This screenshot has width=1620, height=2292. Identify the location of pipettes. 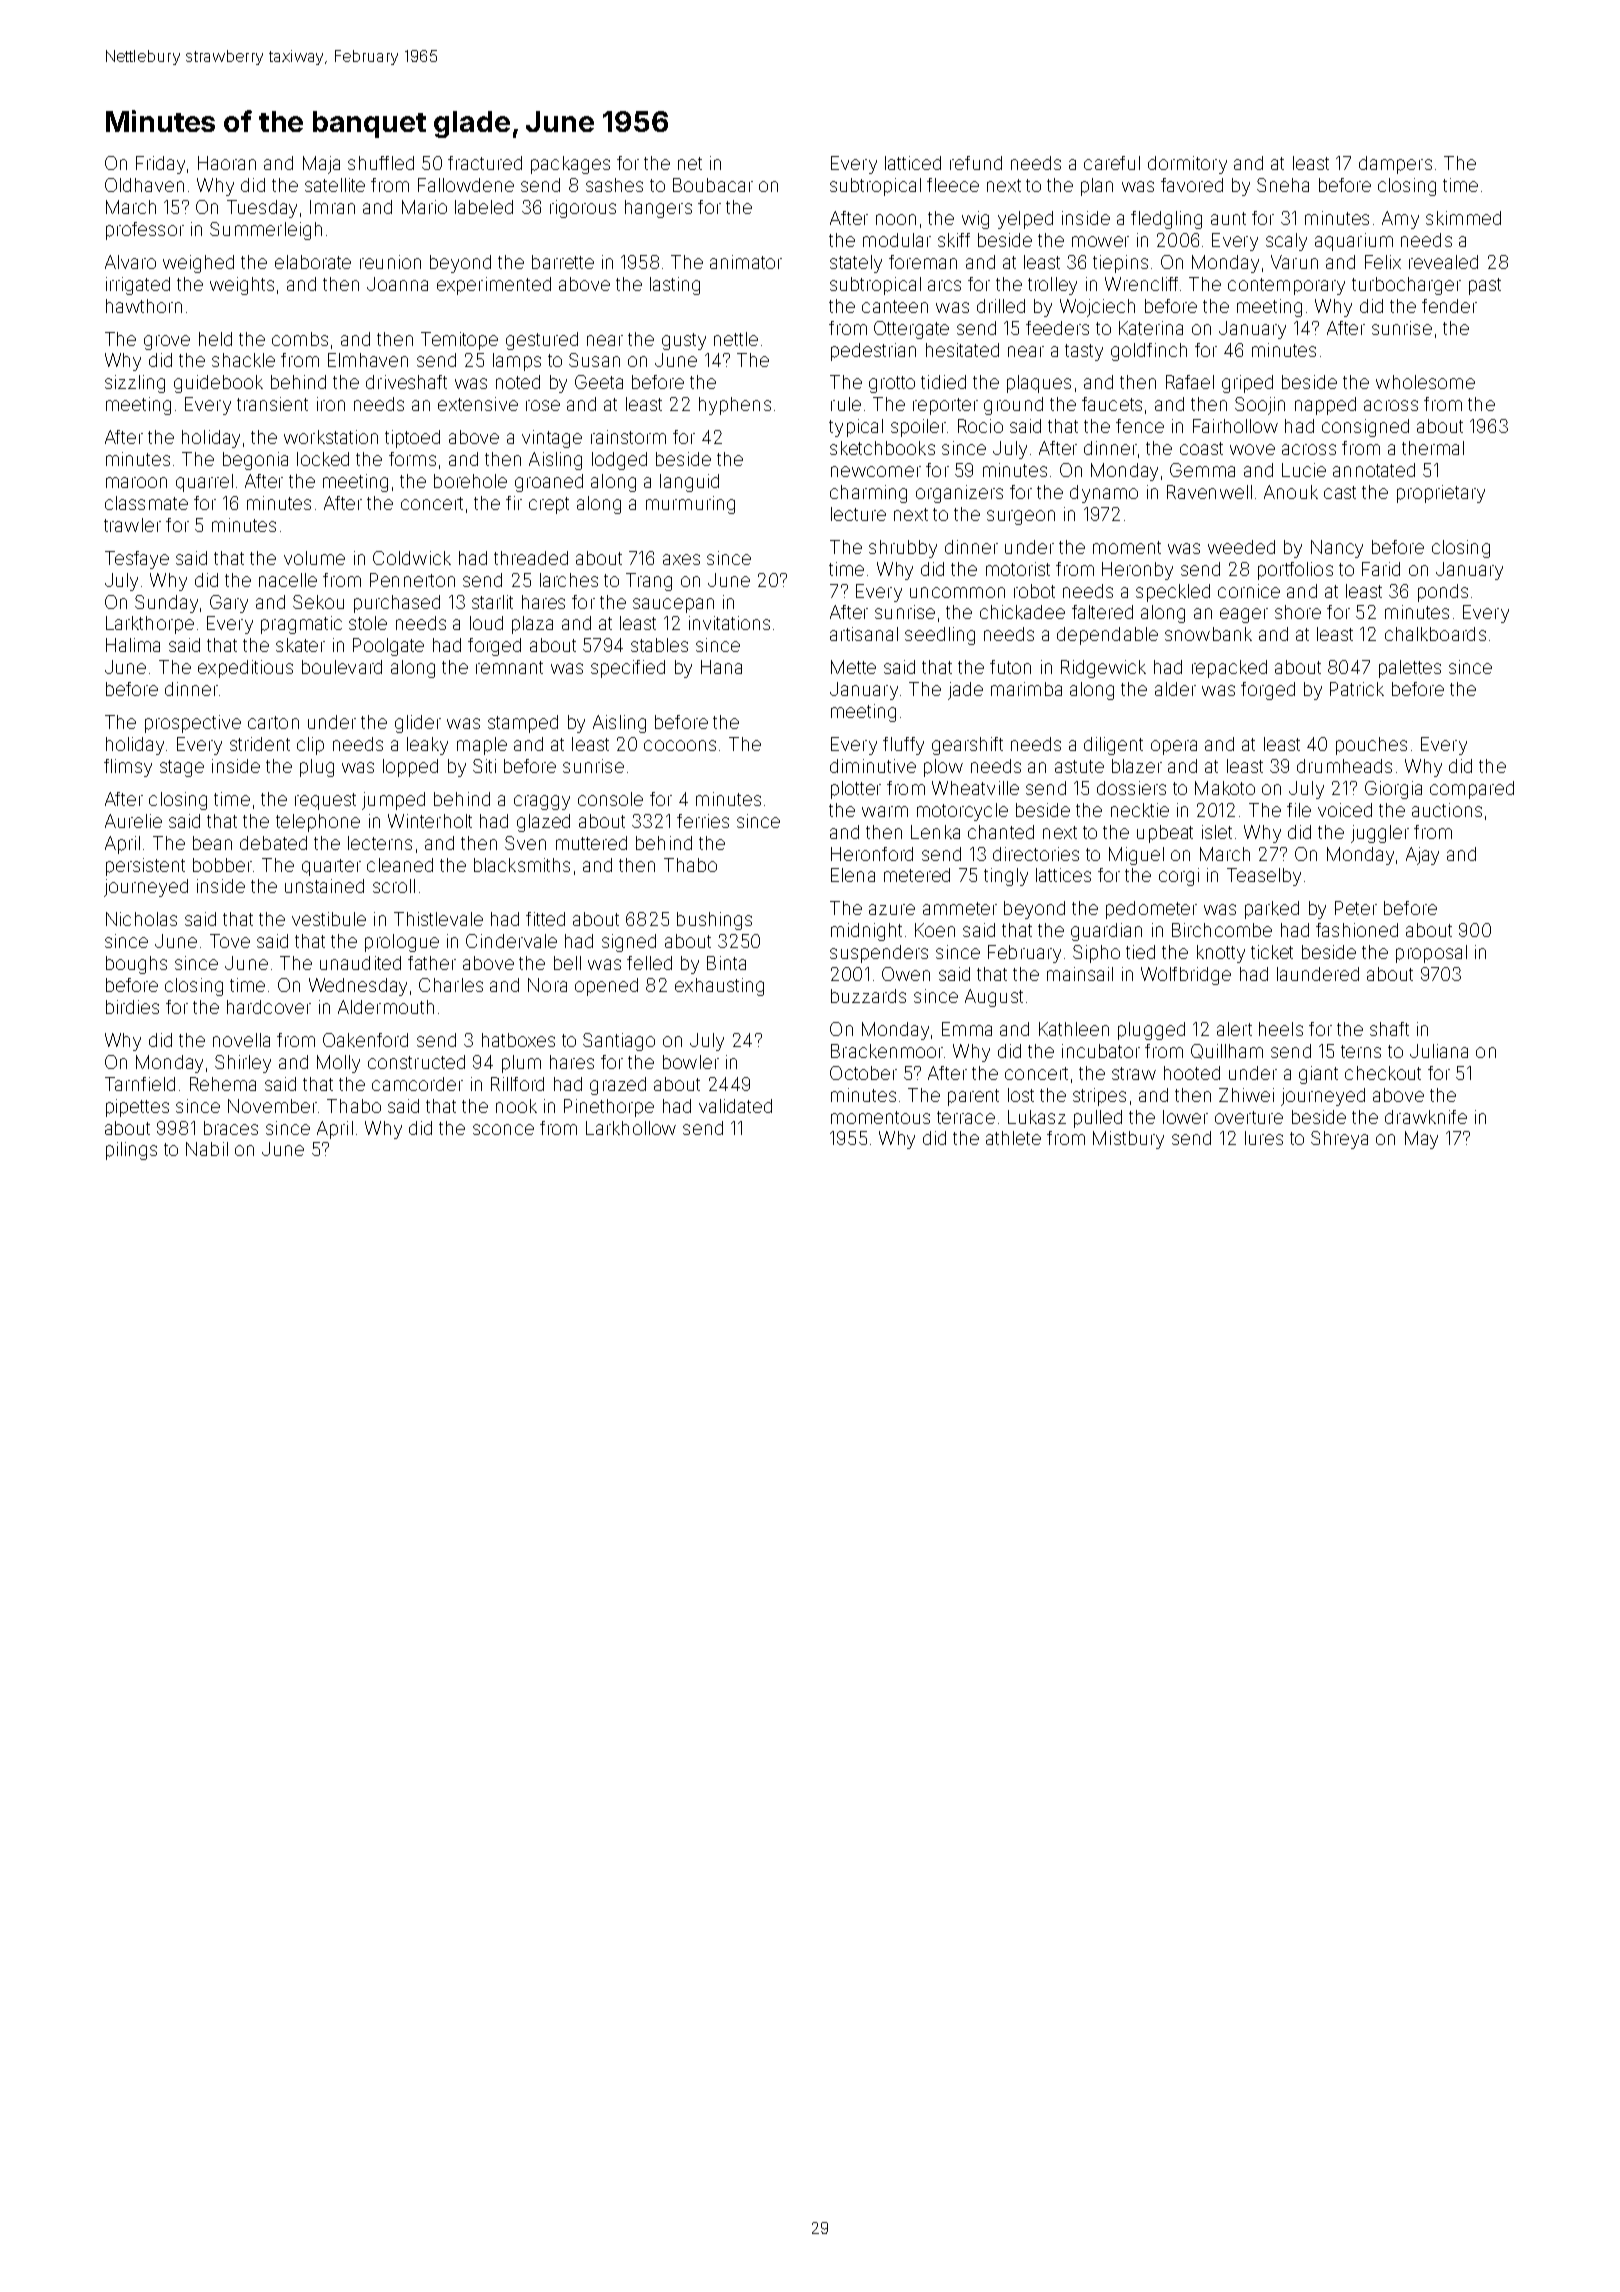
(137, 1108).
